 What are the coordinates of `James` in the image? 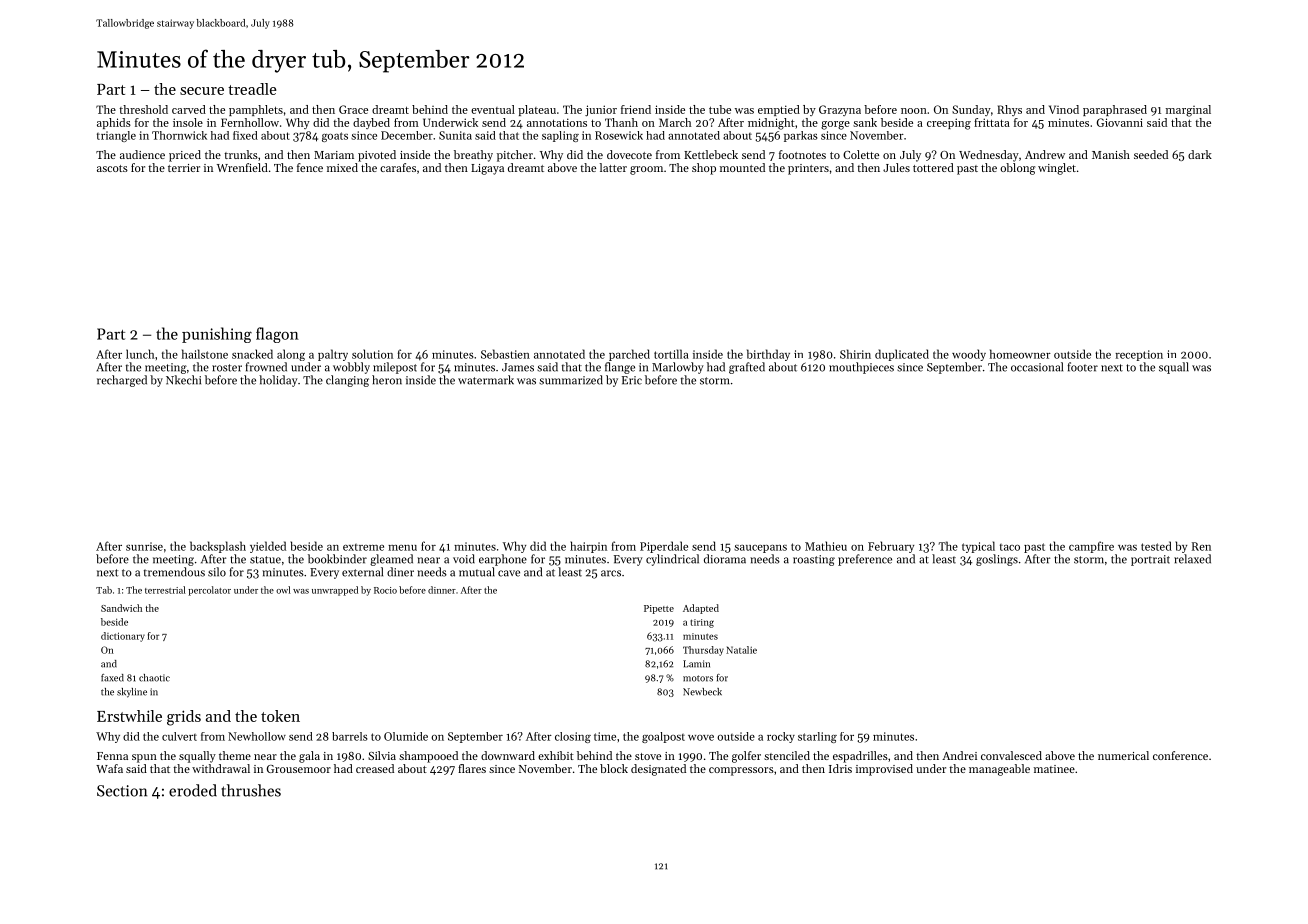 It's located at (518, 367).
